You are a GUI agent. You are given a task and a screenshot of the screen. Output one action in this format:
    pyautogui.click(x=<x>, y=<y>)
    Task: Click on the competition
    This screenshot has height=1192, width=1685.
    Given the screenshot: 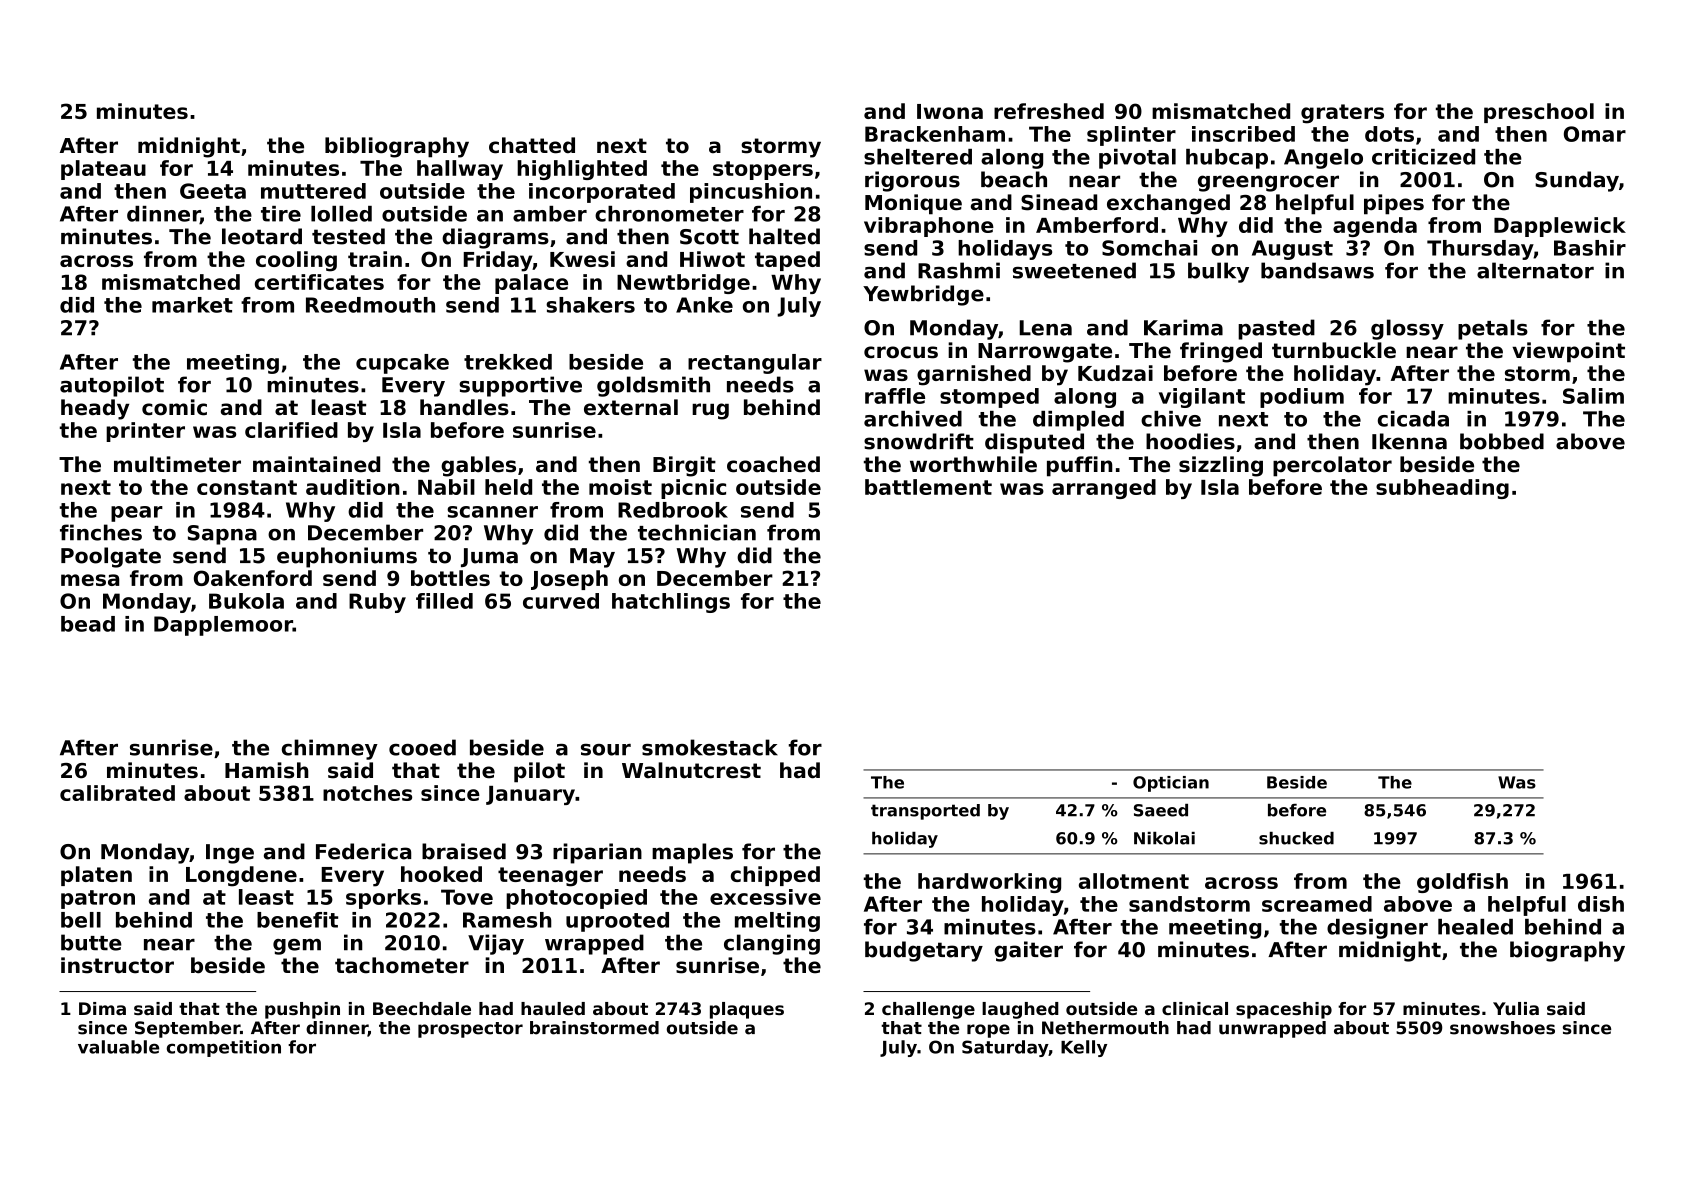 What is the action you would take?
    pyautogui.click(x=224, y=1048)
